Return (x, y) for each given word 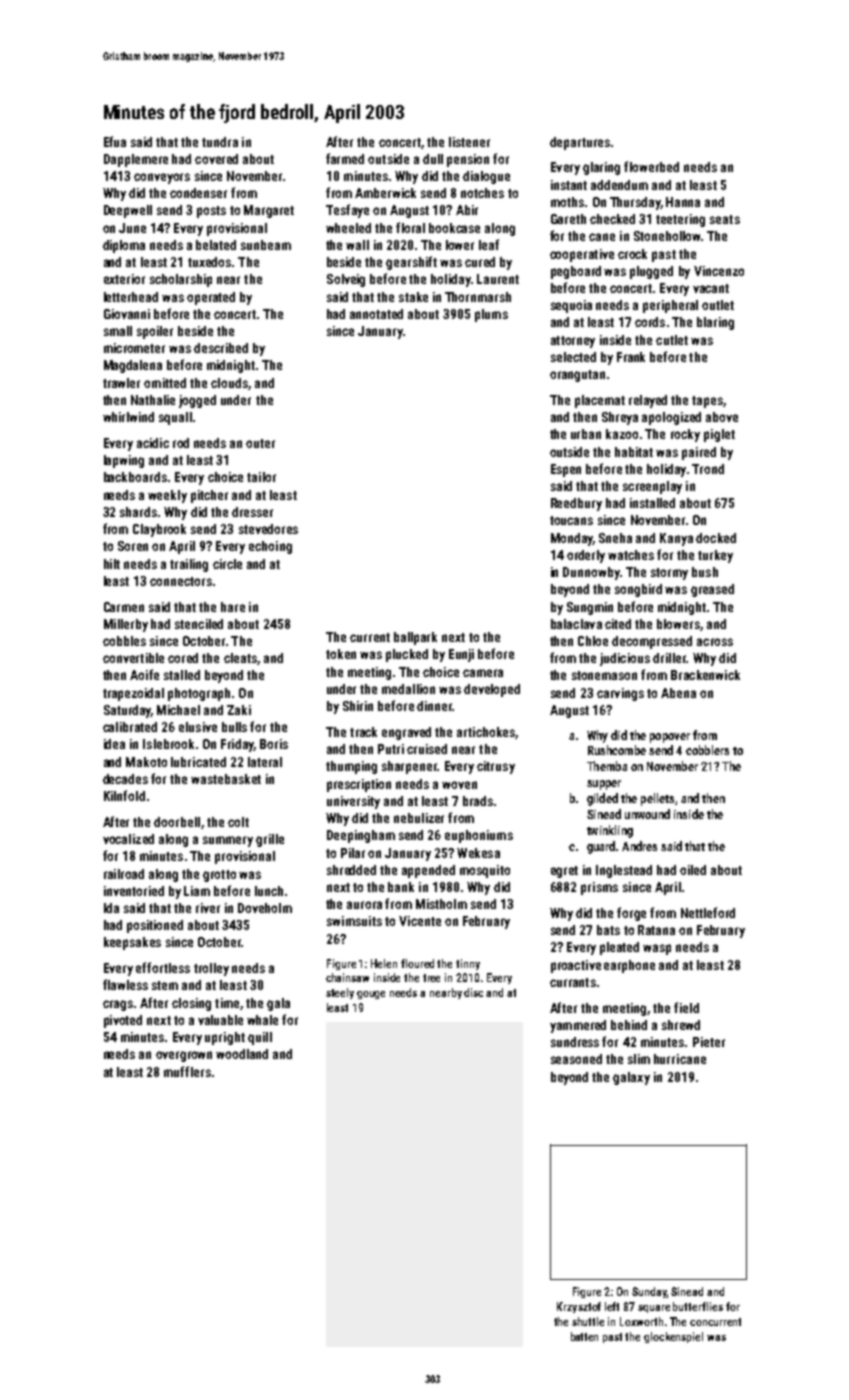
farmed (345, 158)
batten (584, 1336)
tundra (220, 142)
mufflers (187, 1071)
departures (580, 143)
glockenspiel (673, 1337)
